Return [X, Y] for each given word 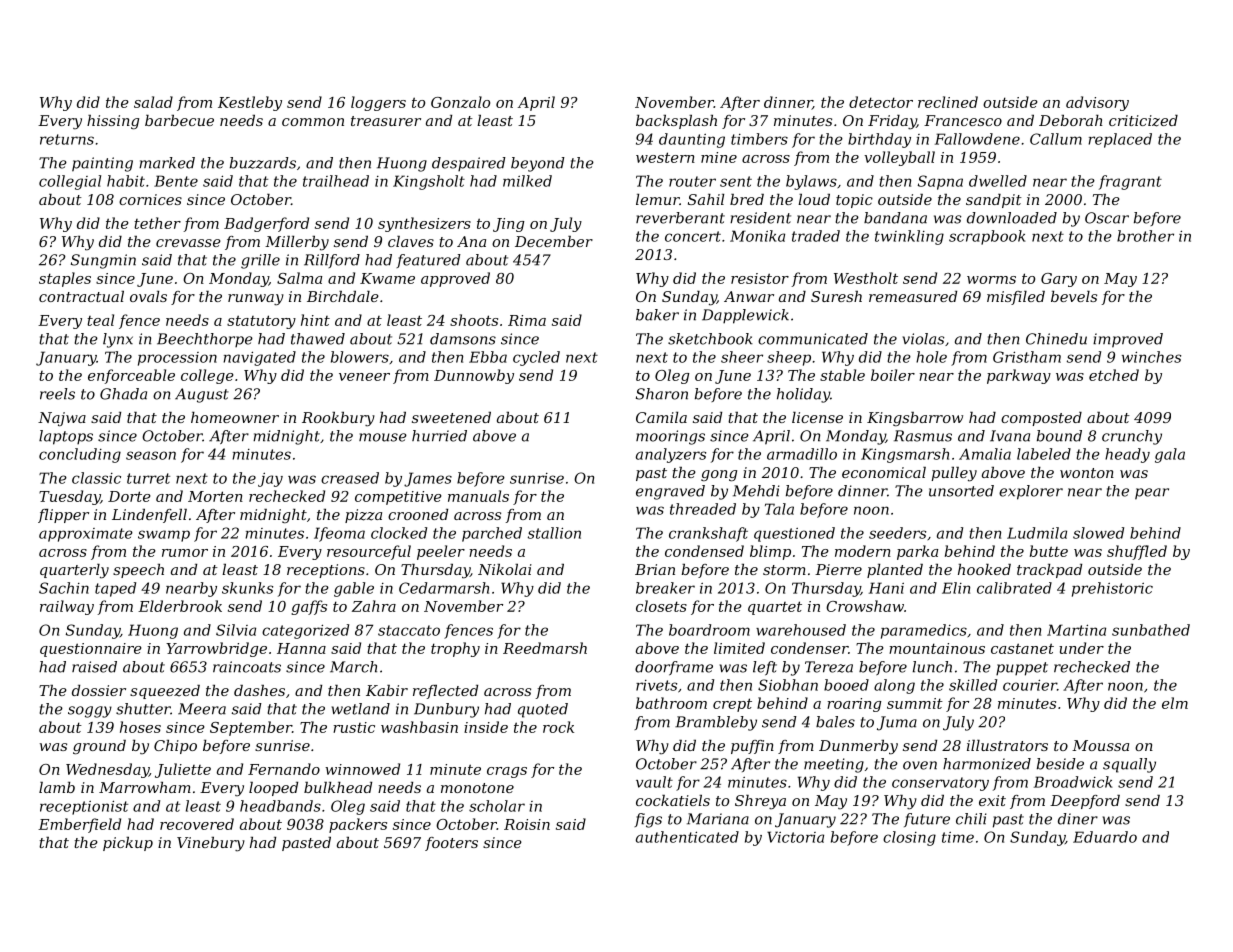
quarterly [74, 571]
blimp [770, 552]
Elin [956, 588]
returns [67, 139]
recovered [197, 824]
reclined [948, 102]
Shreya [760, 802]
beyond [538, 164]
